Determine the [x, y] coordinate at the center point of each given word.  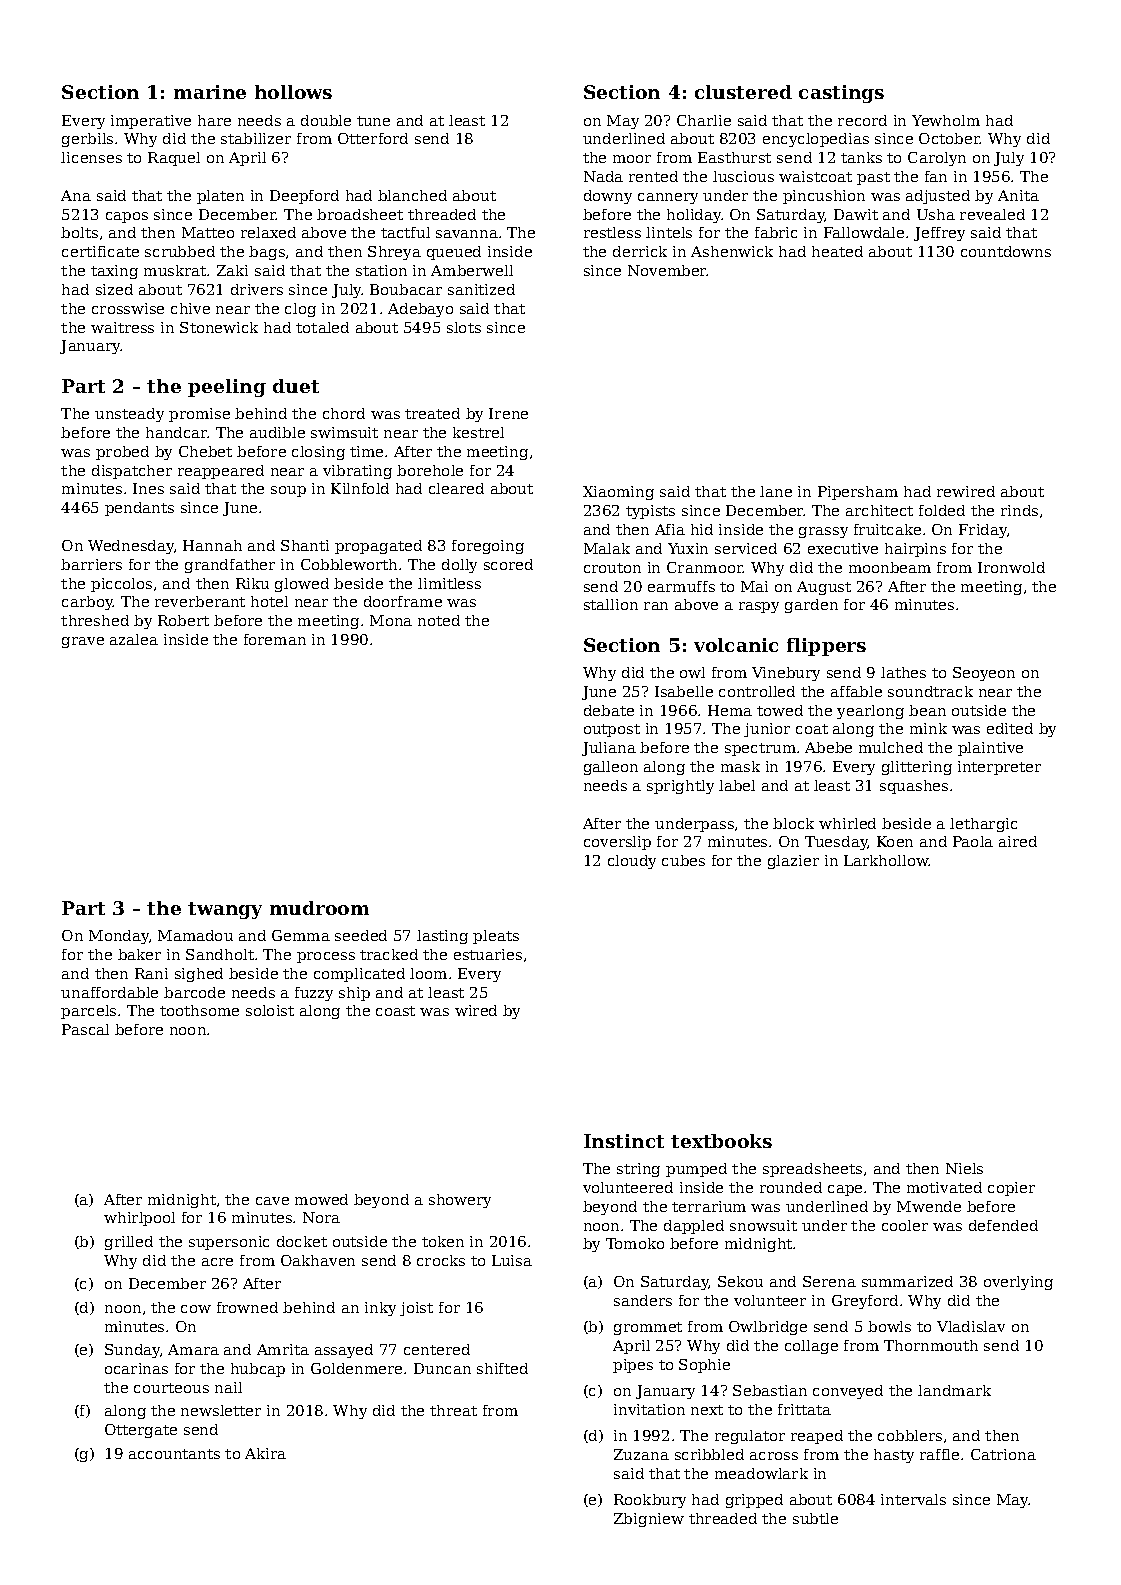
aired [1018, 841]
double [326, 120]
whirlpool [139, 1219]
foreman [275, 639]
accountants [174, 1454]
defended [1003, 1225]
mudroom [319, 908]
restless [612, 232]
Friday [983, 531]
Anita [1018, 195]
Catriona [1003, 1454]
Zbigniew [649, 1520]
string [638, 1170]
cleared [456, 488]
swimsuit [344, 432]
